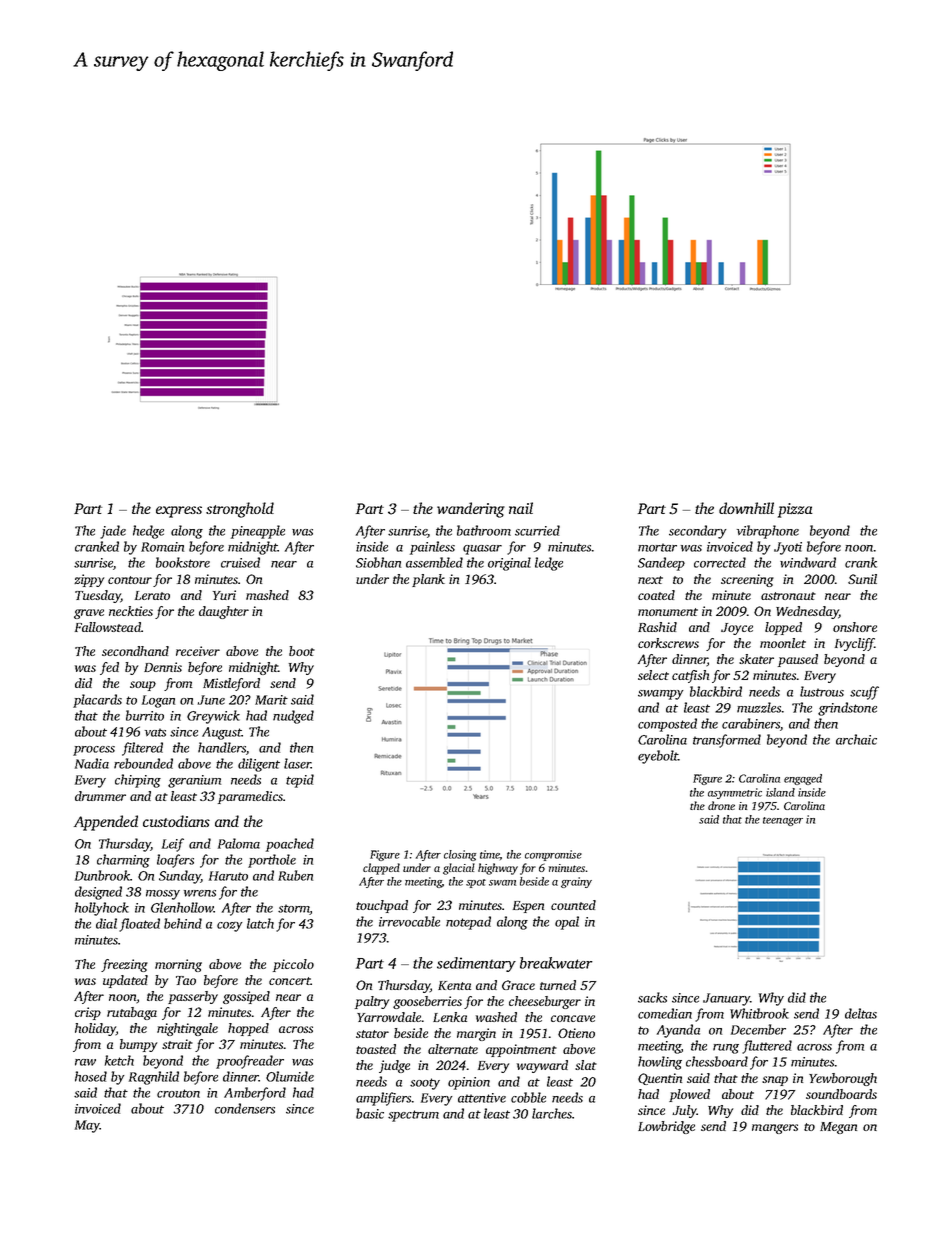  I want to click on concave, so click(573, 1018).
